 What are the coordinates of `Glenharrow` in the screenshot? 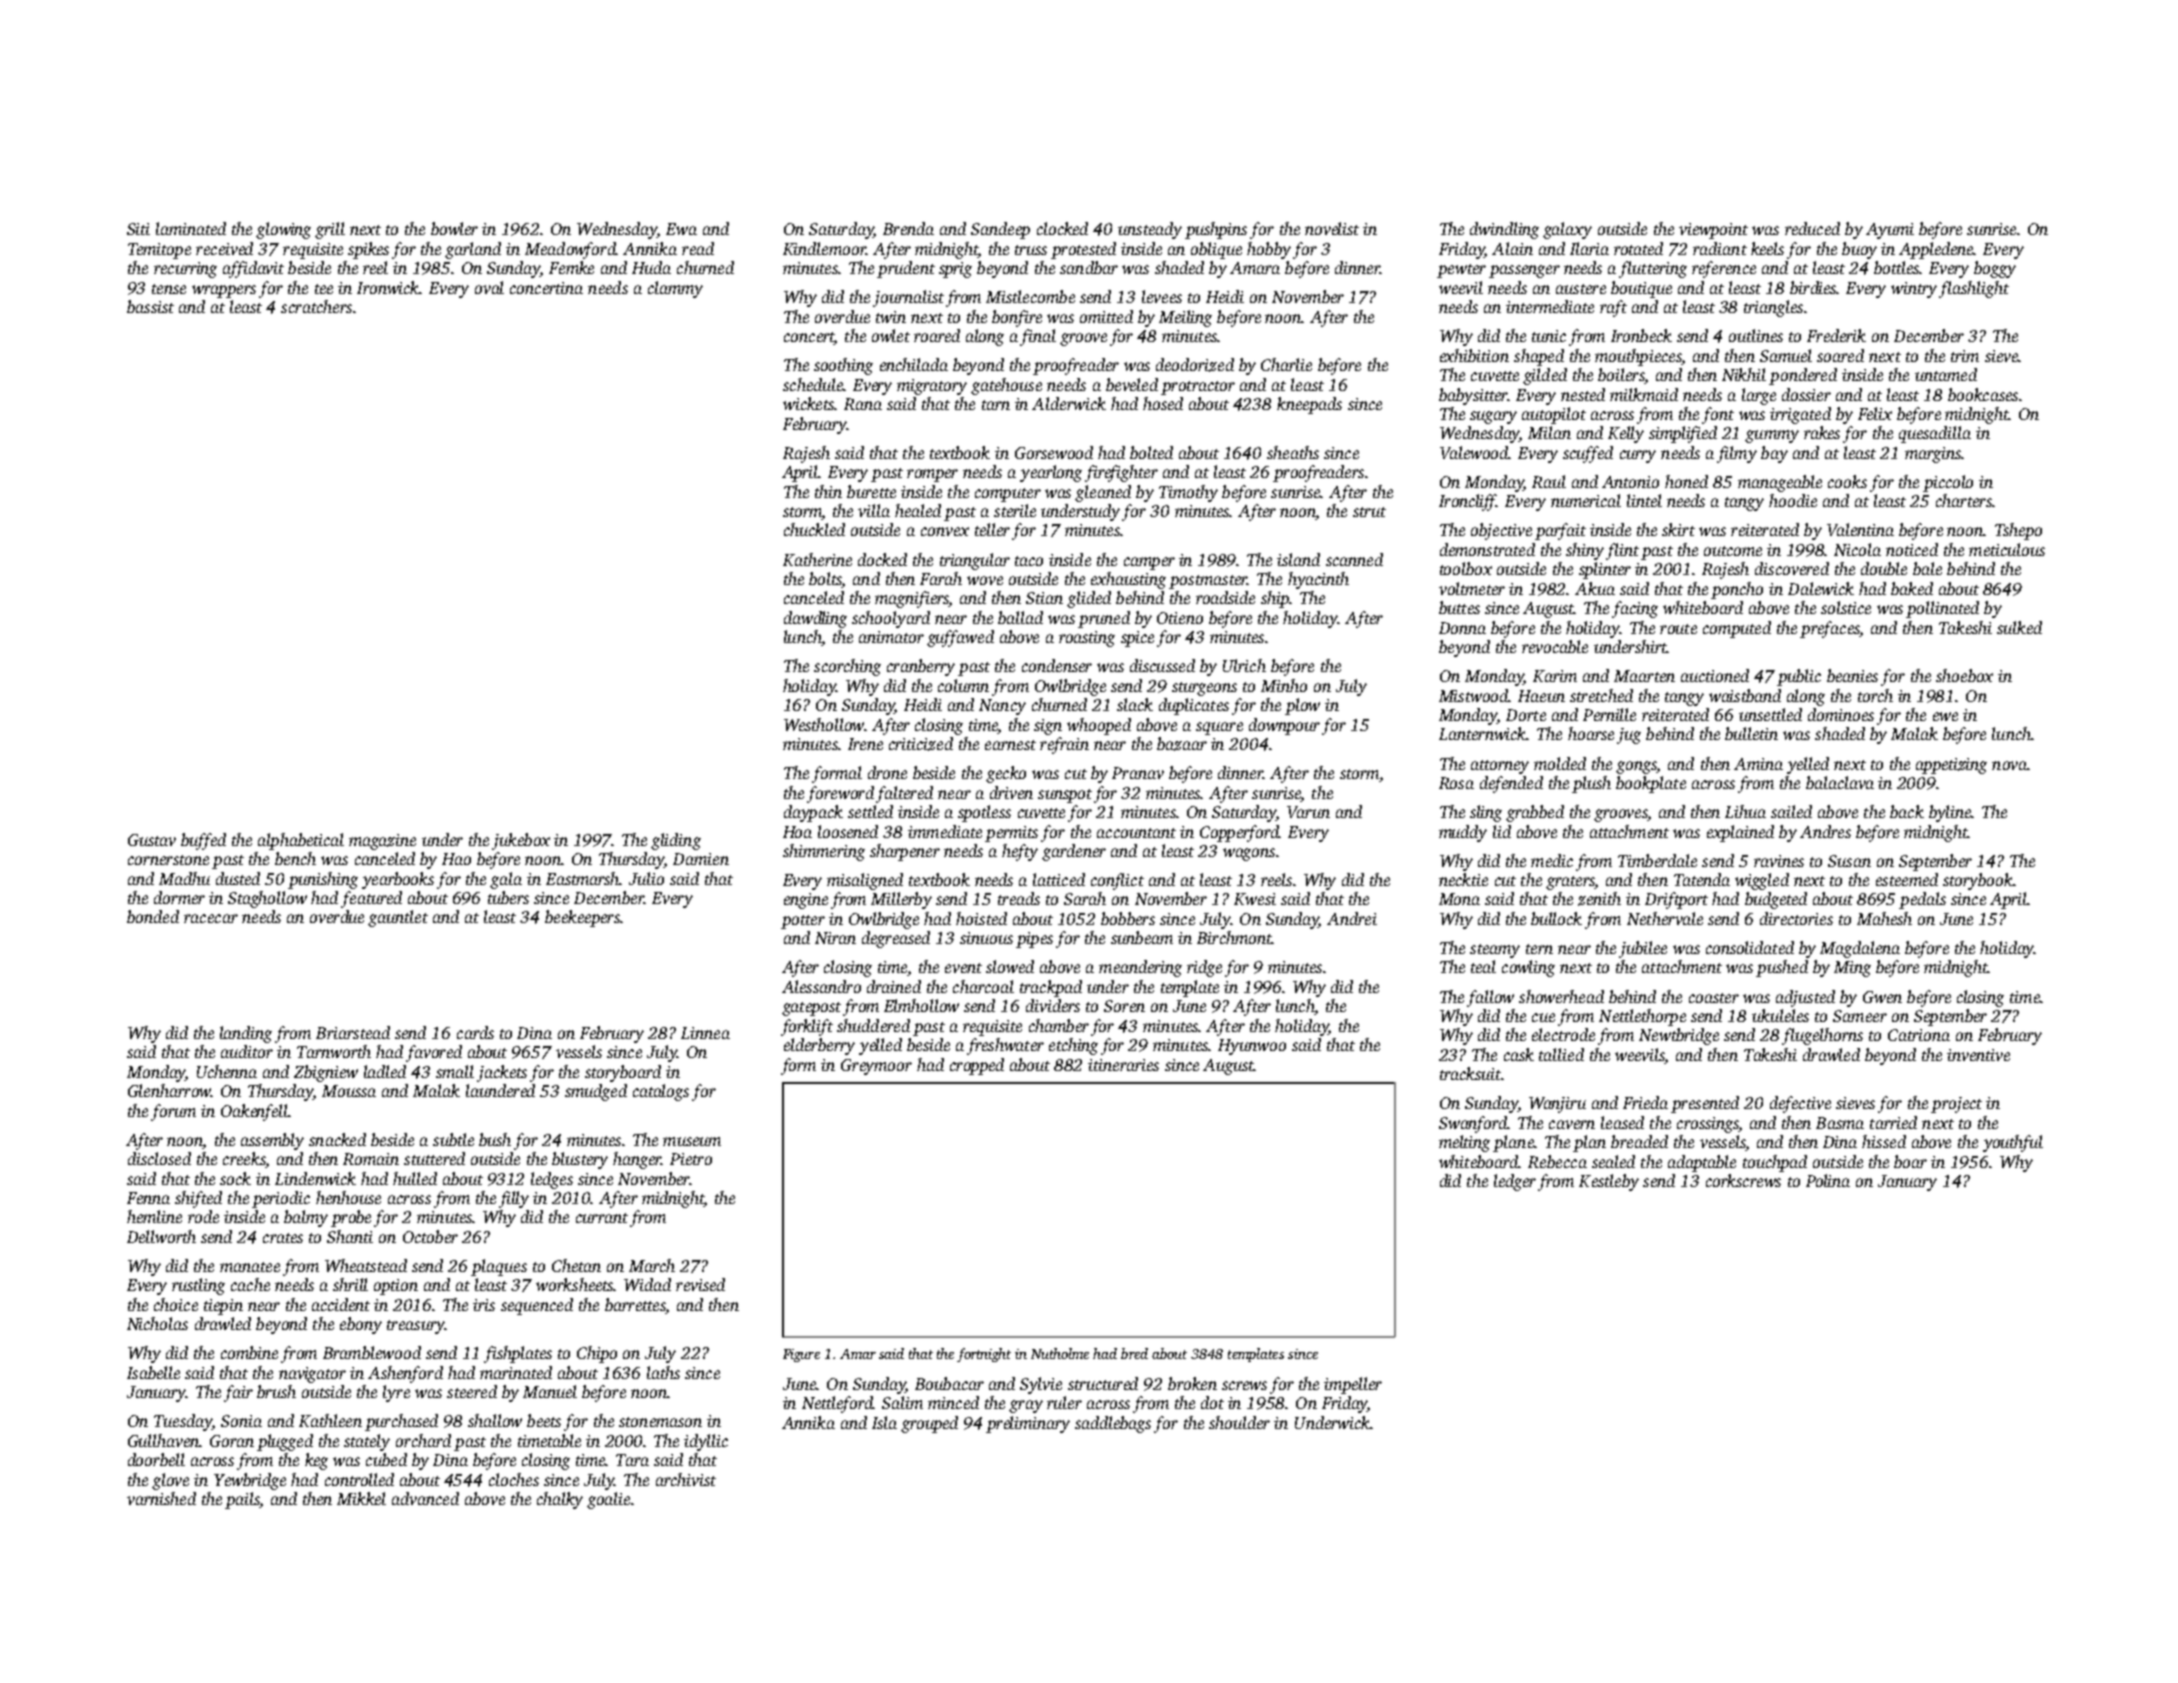 It's located at (169, 1090).
